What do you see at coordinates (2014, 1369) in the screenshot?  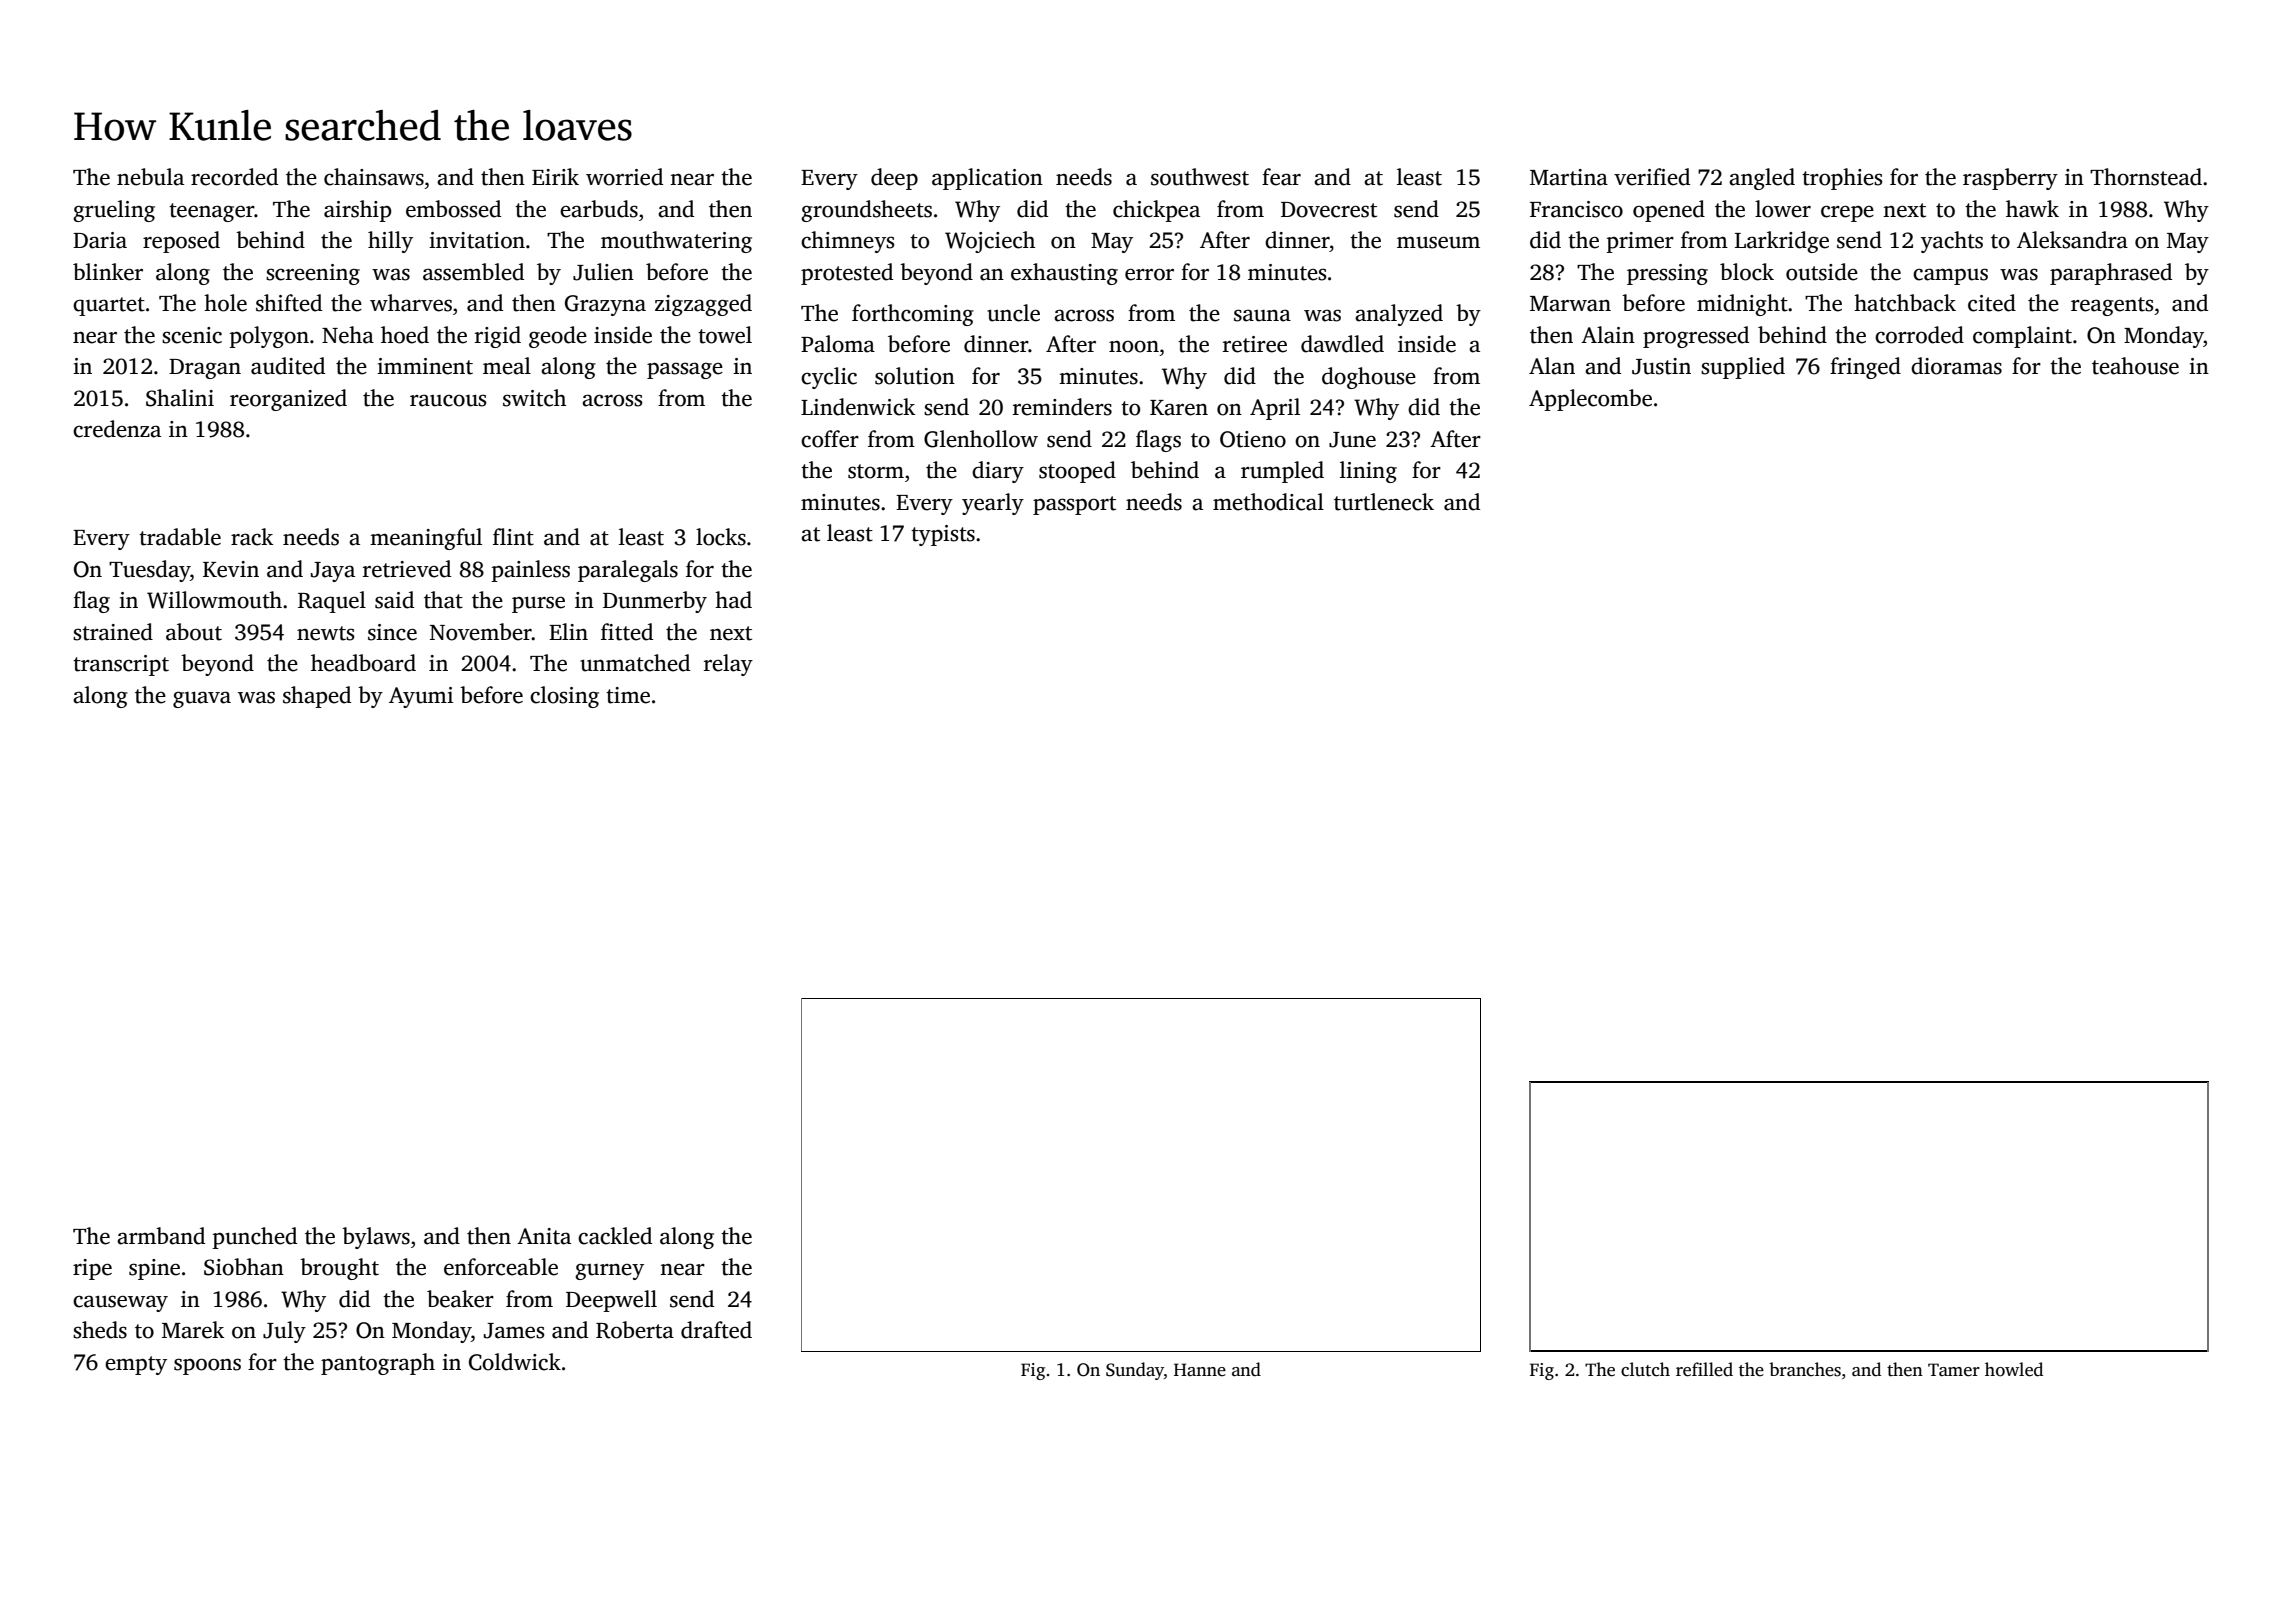 I see `howled` at bounding box center [2014, 1369].
